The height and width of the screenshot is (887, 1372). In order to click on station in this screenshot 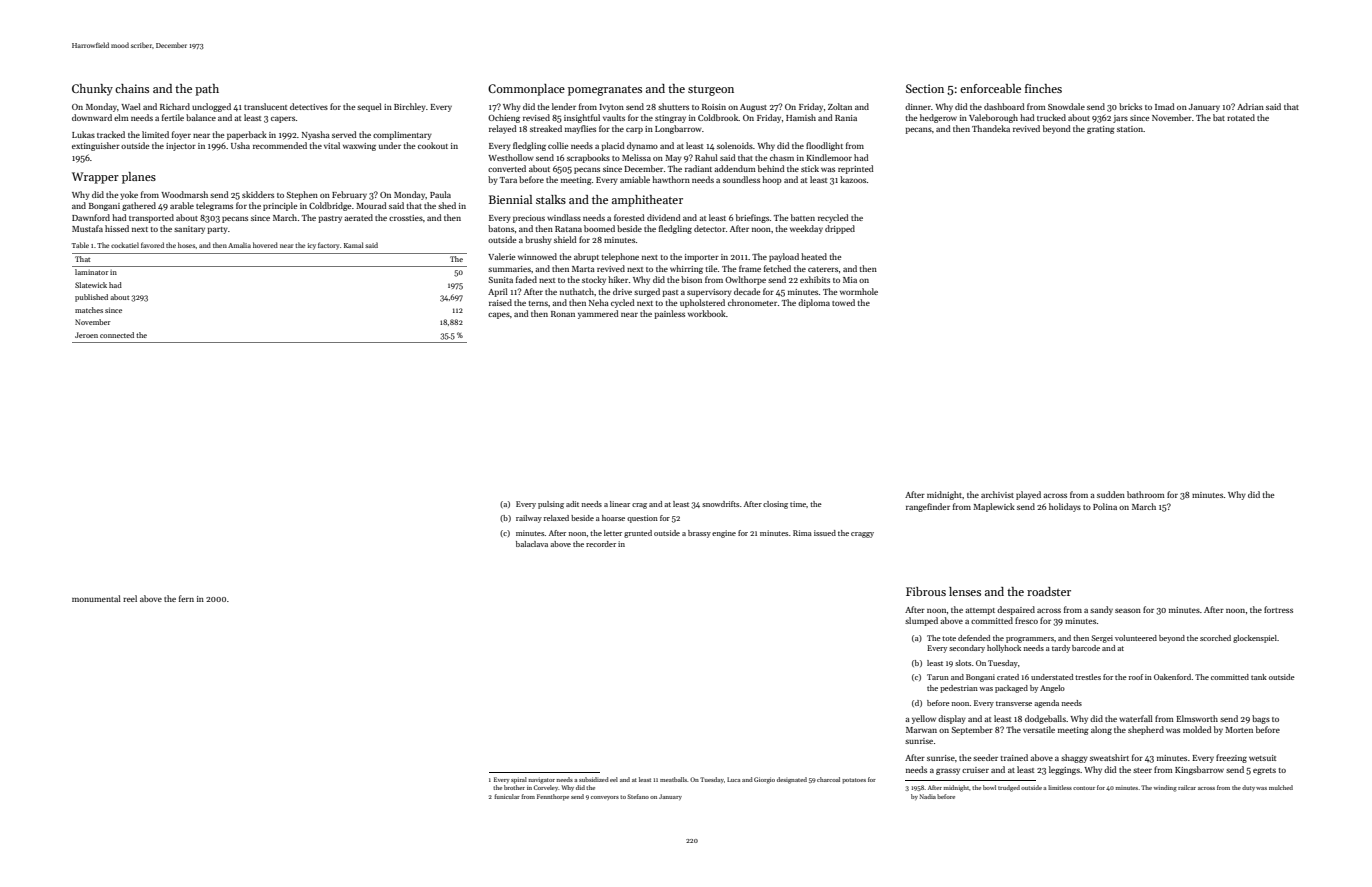, I will do `click(1130, 129)`.
